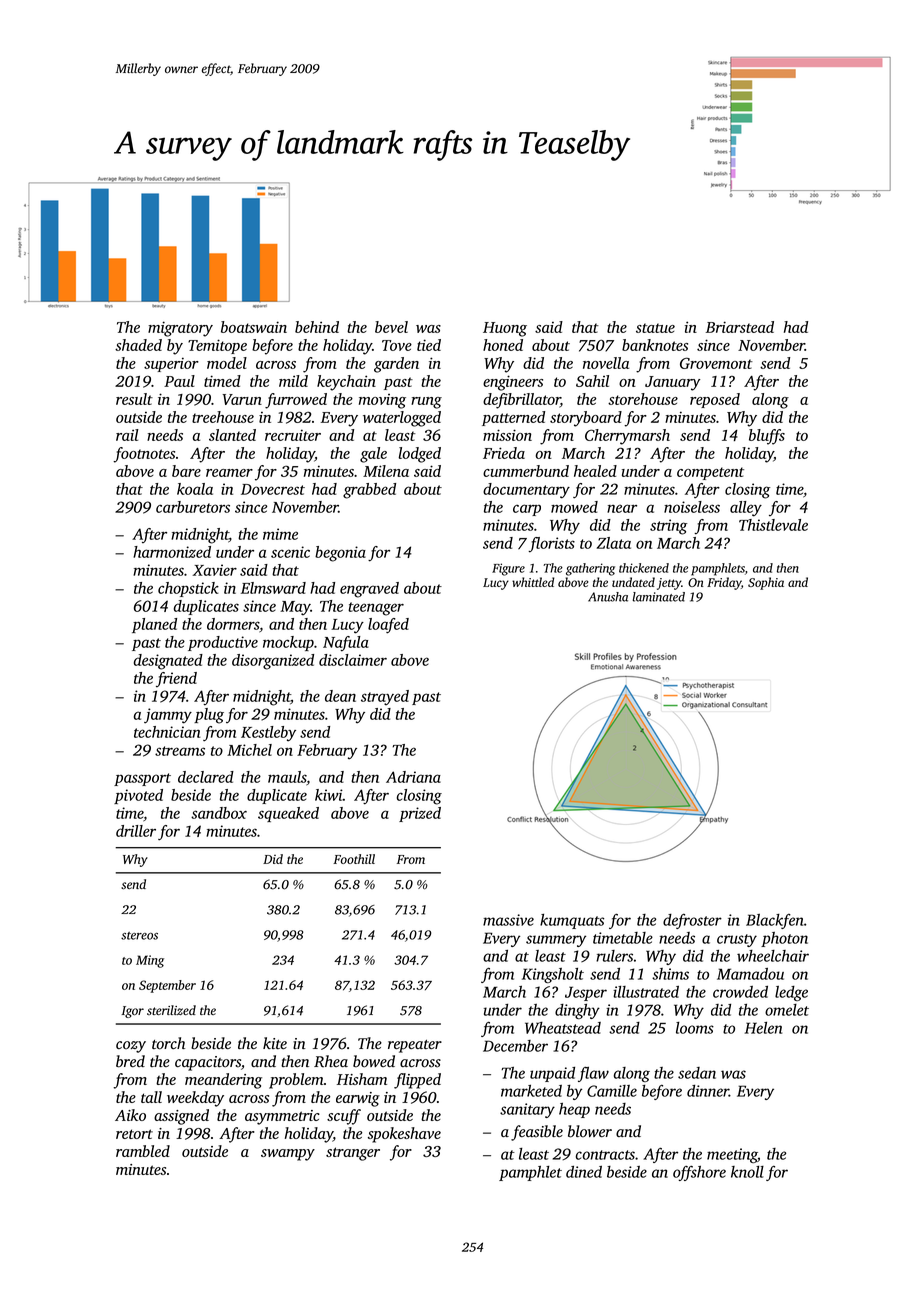 This page has width=924, height=1308. I want to click on defroster, so click(692, 921).
